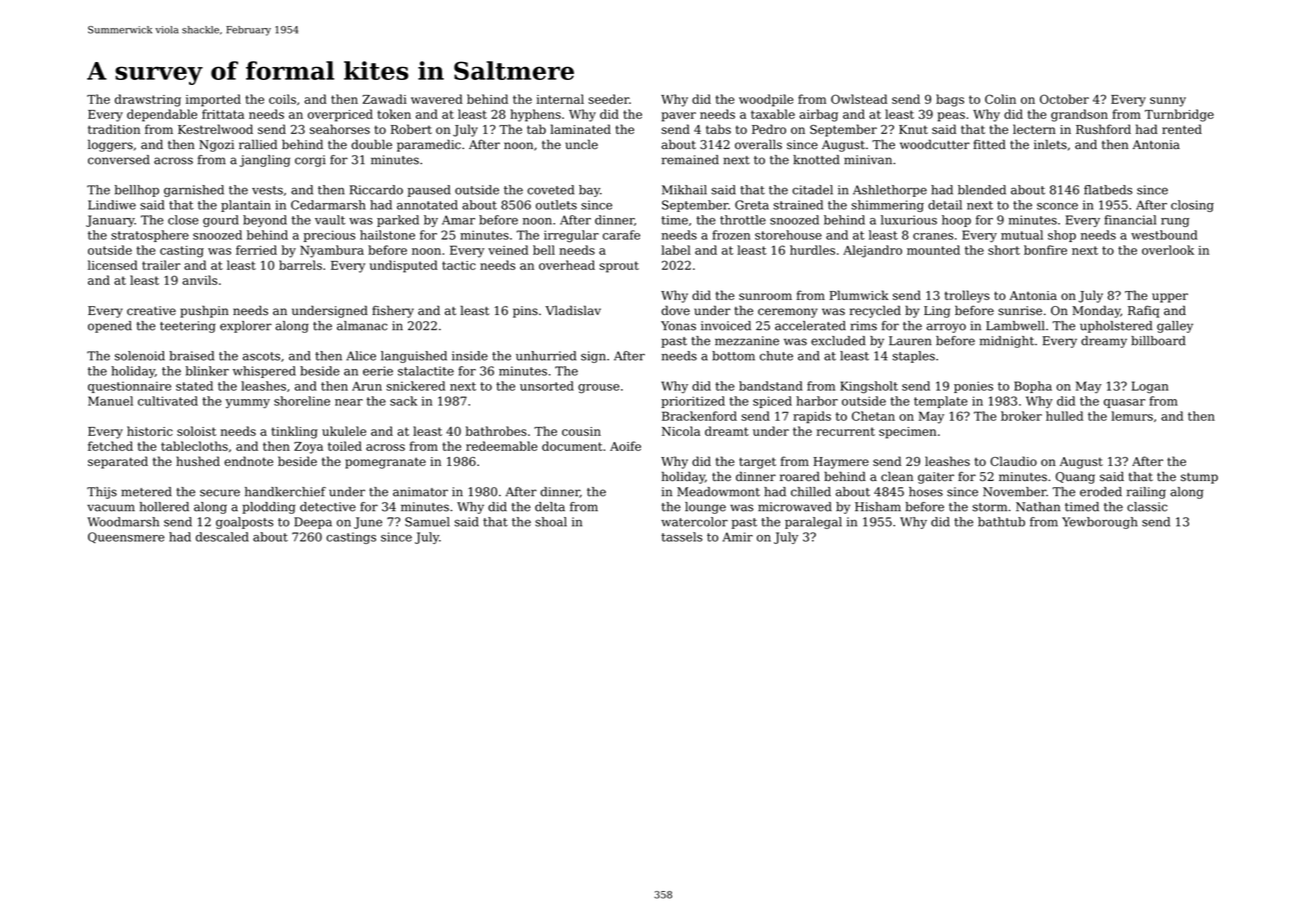  I want to click on uncle, so click(581, 144).
